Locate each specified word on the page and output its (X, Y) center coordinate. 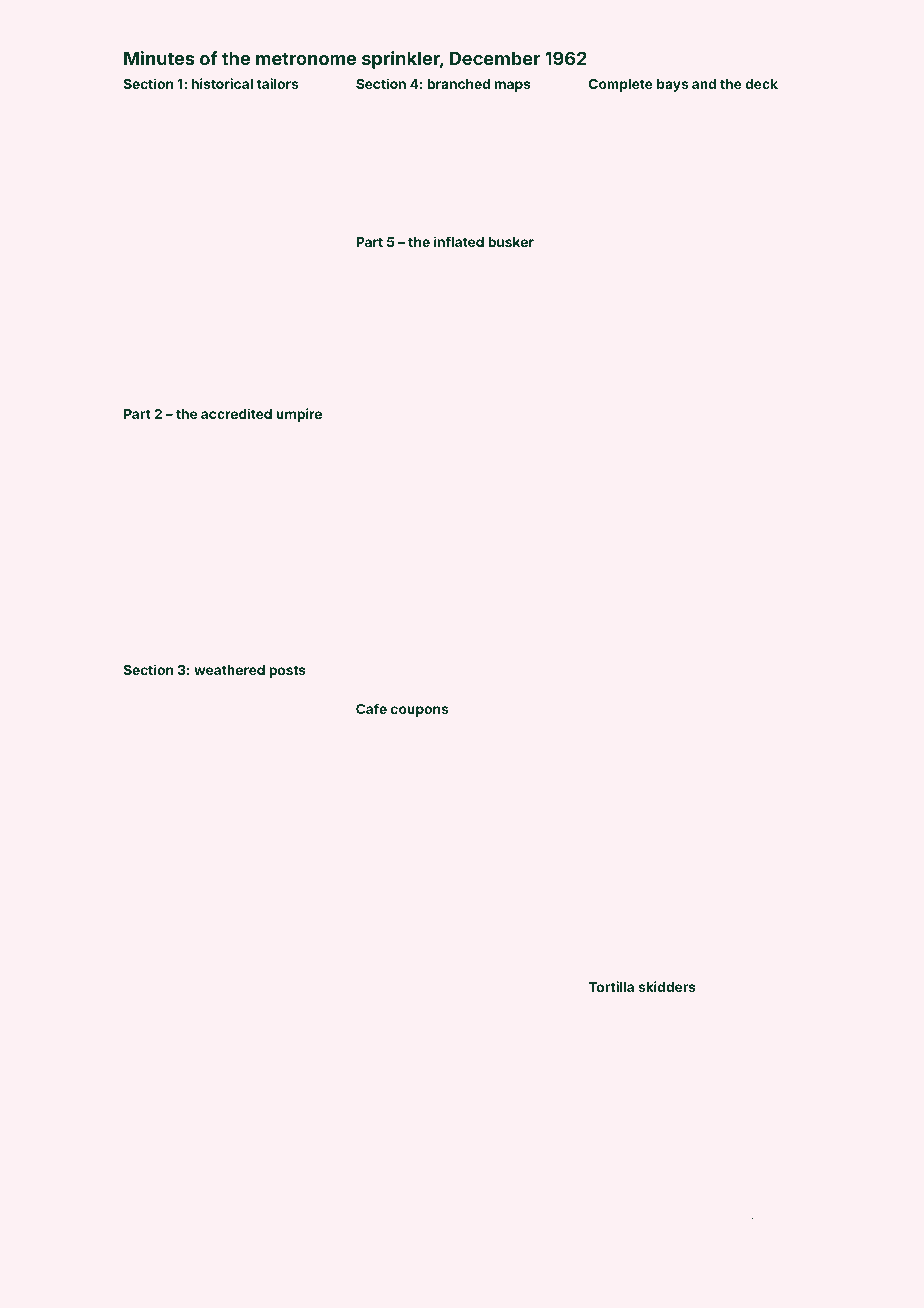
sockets (140, 203)
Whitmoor (479, 285)
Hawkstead (234, 865)
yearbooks (406, 1227)
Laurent (729, 1007)
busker (511, 242)
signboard (737, 266)
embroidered (449, 853)
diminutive (536, 621)
